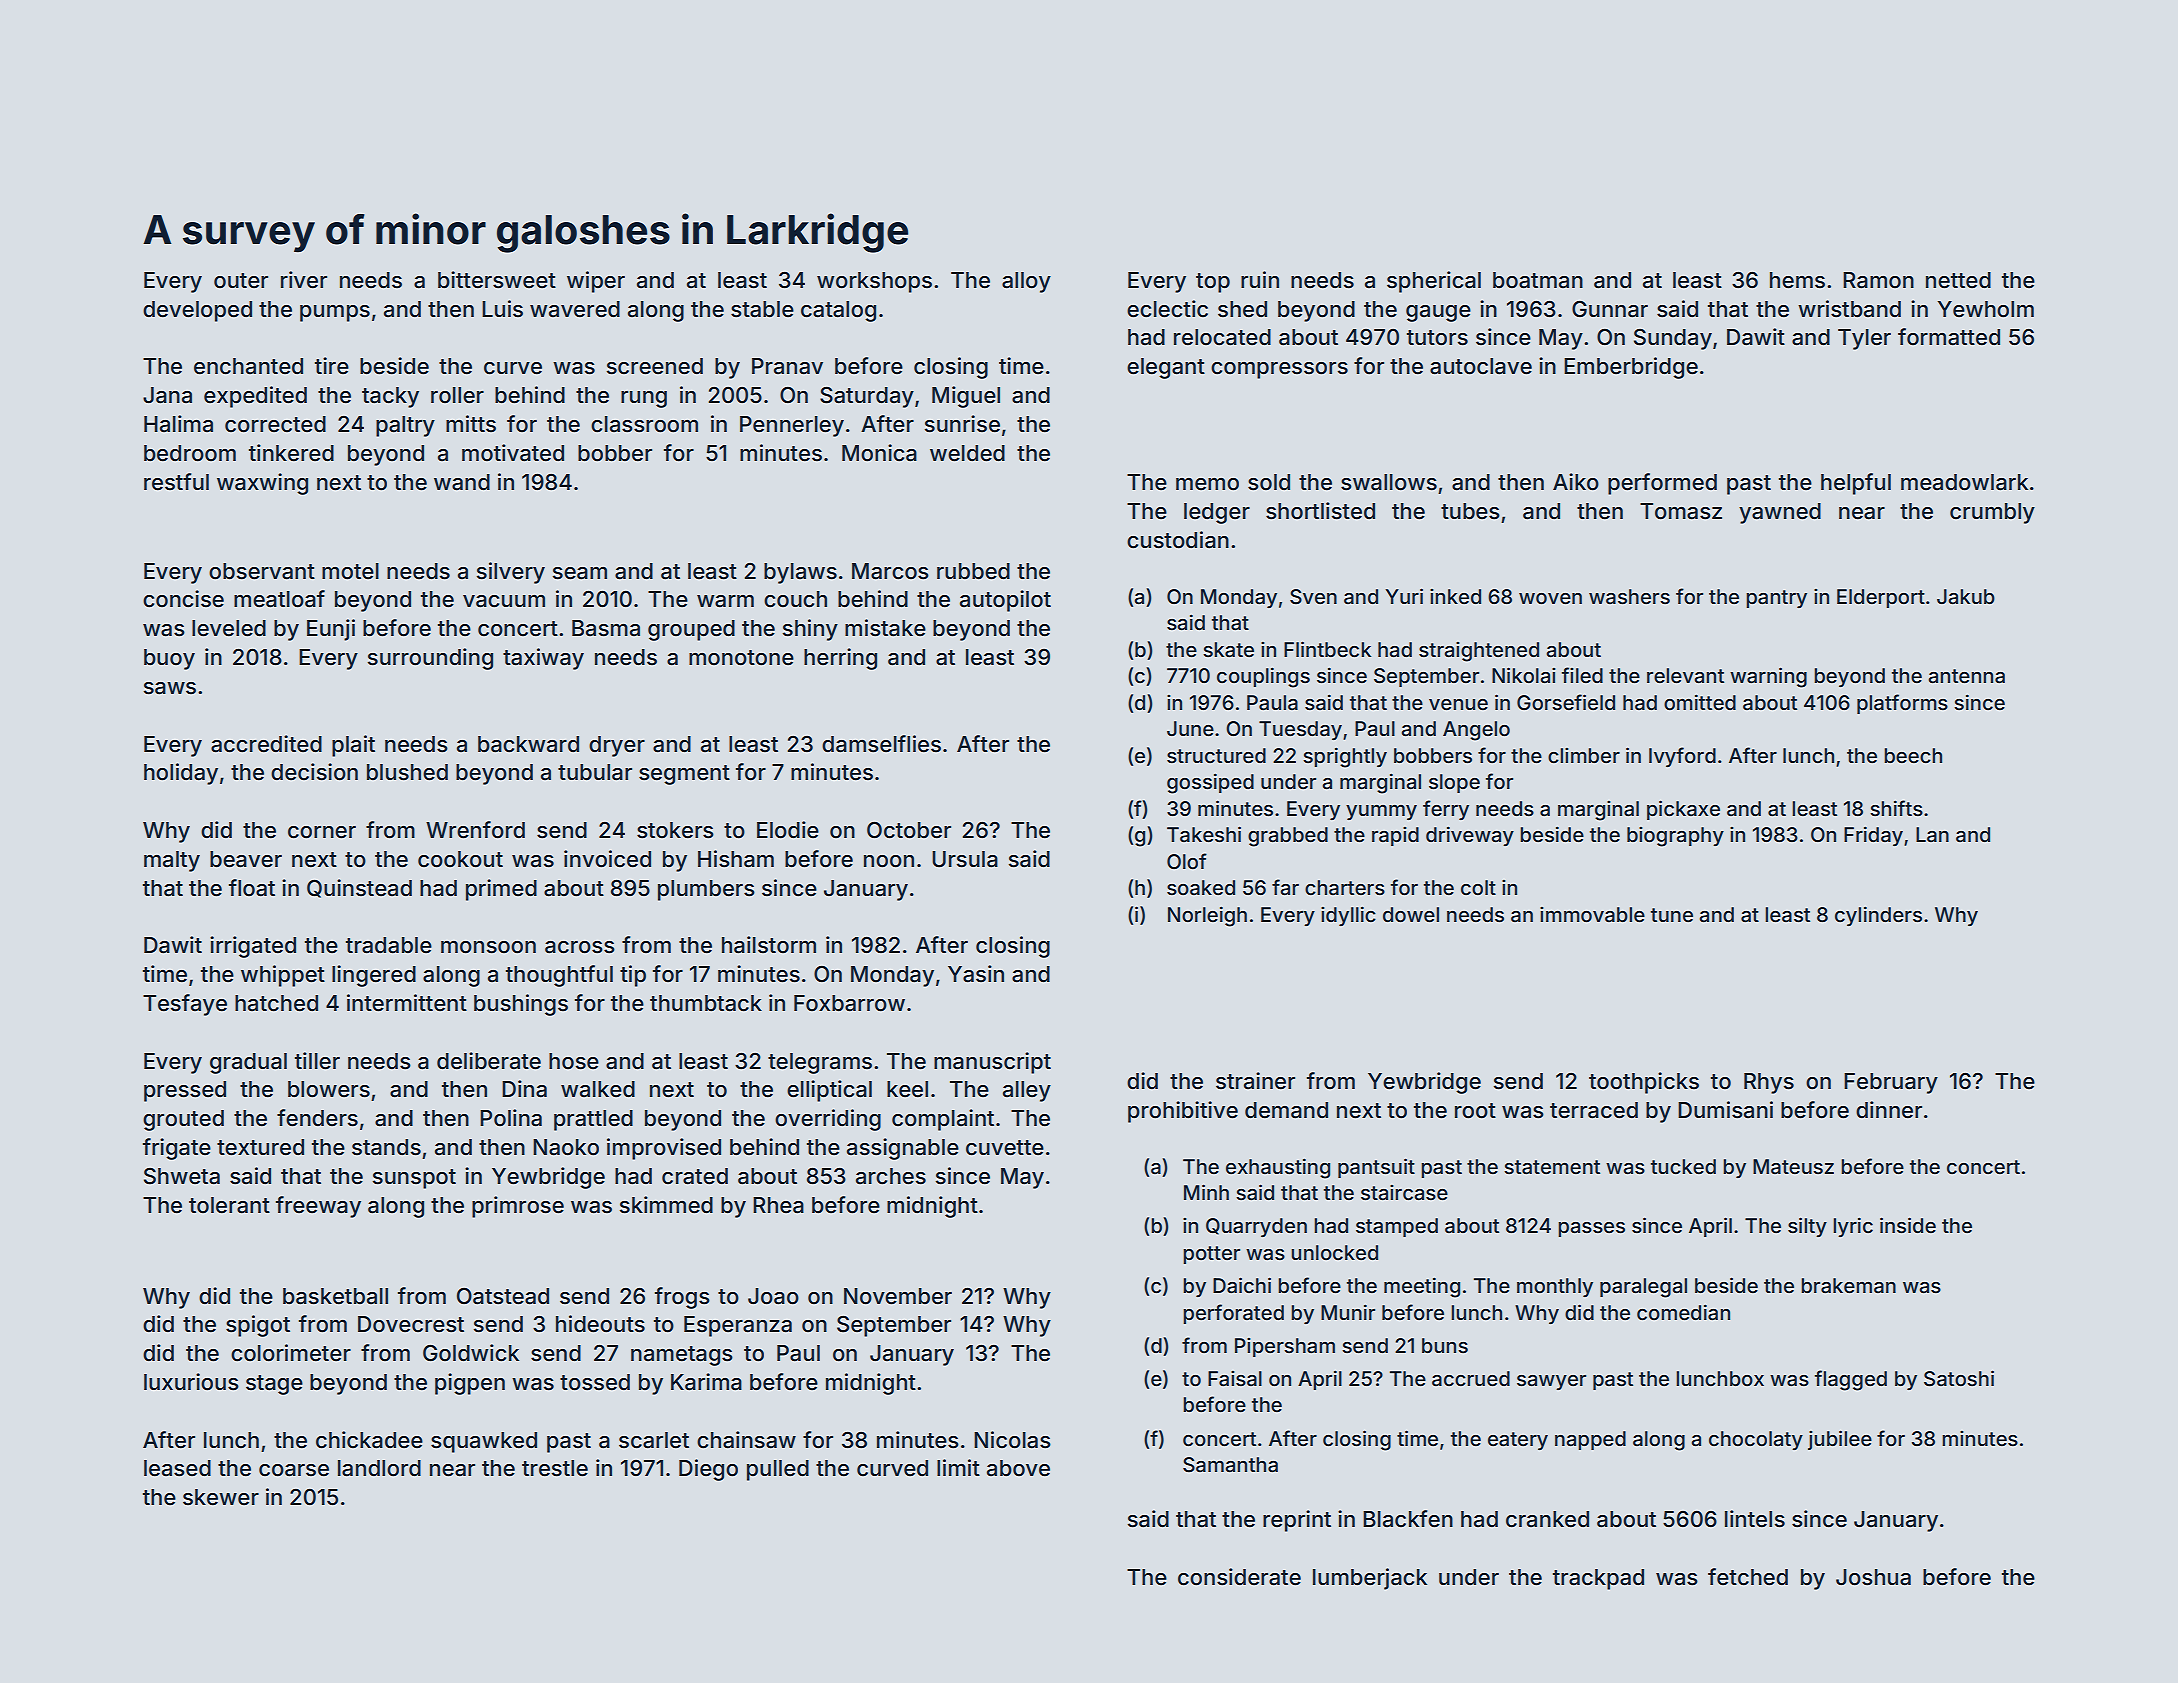  I want to click on crumbly, so click(1992, 513).
